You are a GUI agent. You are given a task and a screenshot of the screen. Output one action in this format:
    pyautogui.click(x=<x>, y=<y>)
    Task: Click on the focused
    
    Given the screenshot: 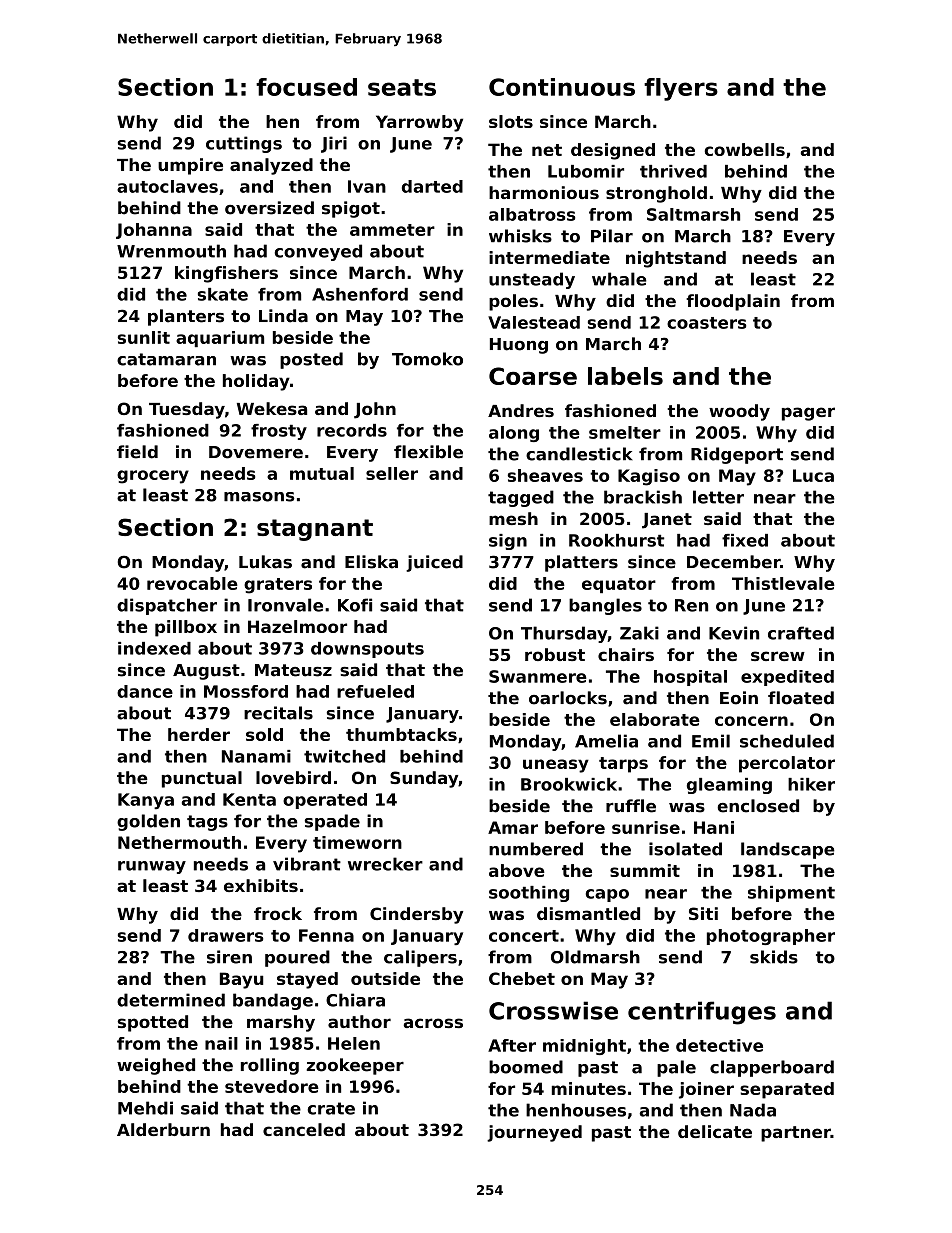 What is the action you would take?
    pyautogui.click(x=306, y=87)
